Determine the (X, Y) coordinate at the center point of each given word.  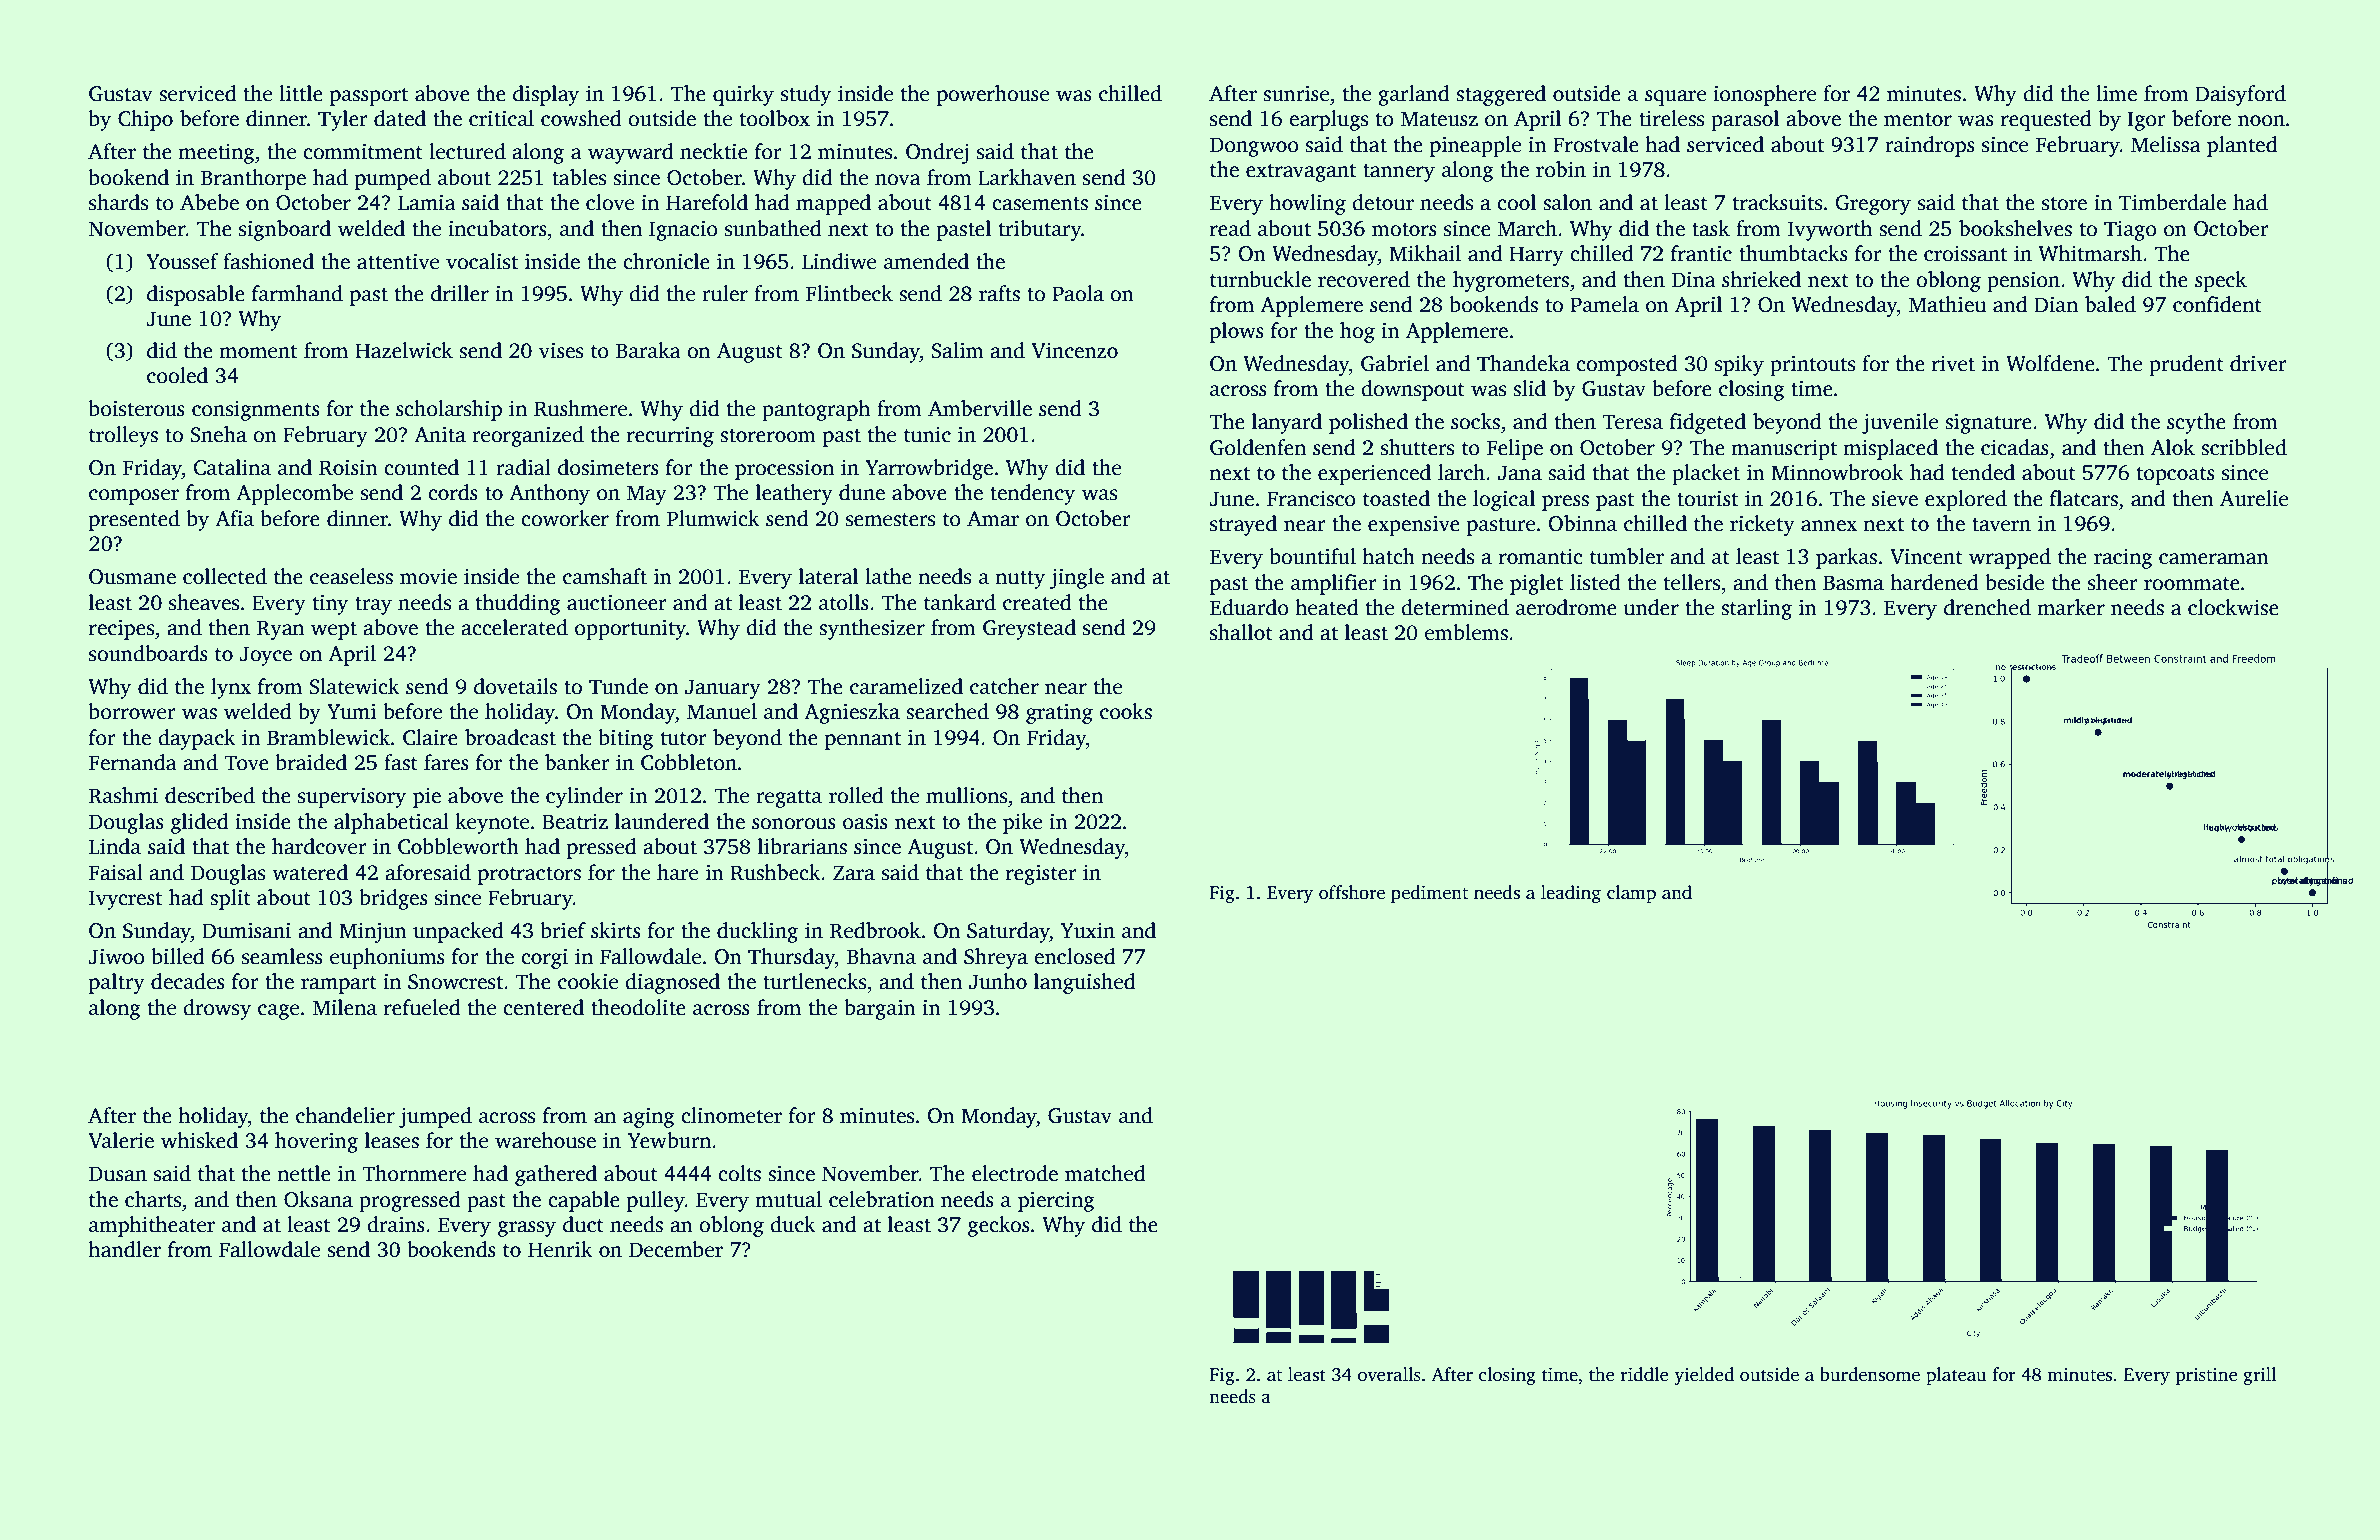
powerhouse (993, 95)
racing (2123, 559)
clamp (1631, 894)
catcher (1004, 686)
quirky (743, 95)
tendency (1032, 494)
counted (421, 467)
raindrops (1930, 146)
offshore (1352, 892)
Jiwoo (117, 956)
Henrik (560, 1249)
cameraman (2214, 559)
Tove (246, 763)
